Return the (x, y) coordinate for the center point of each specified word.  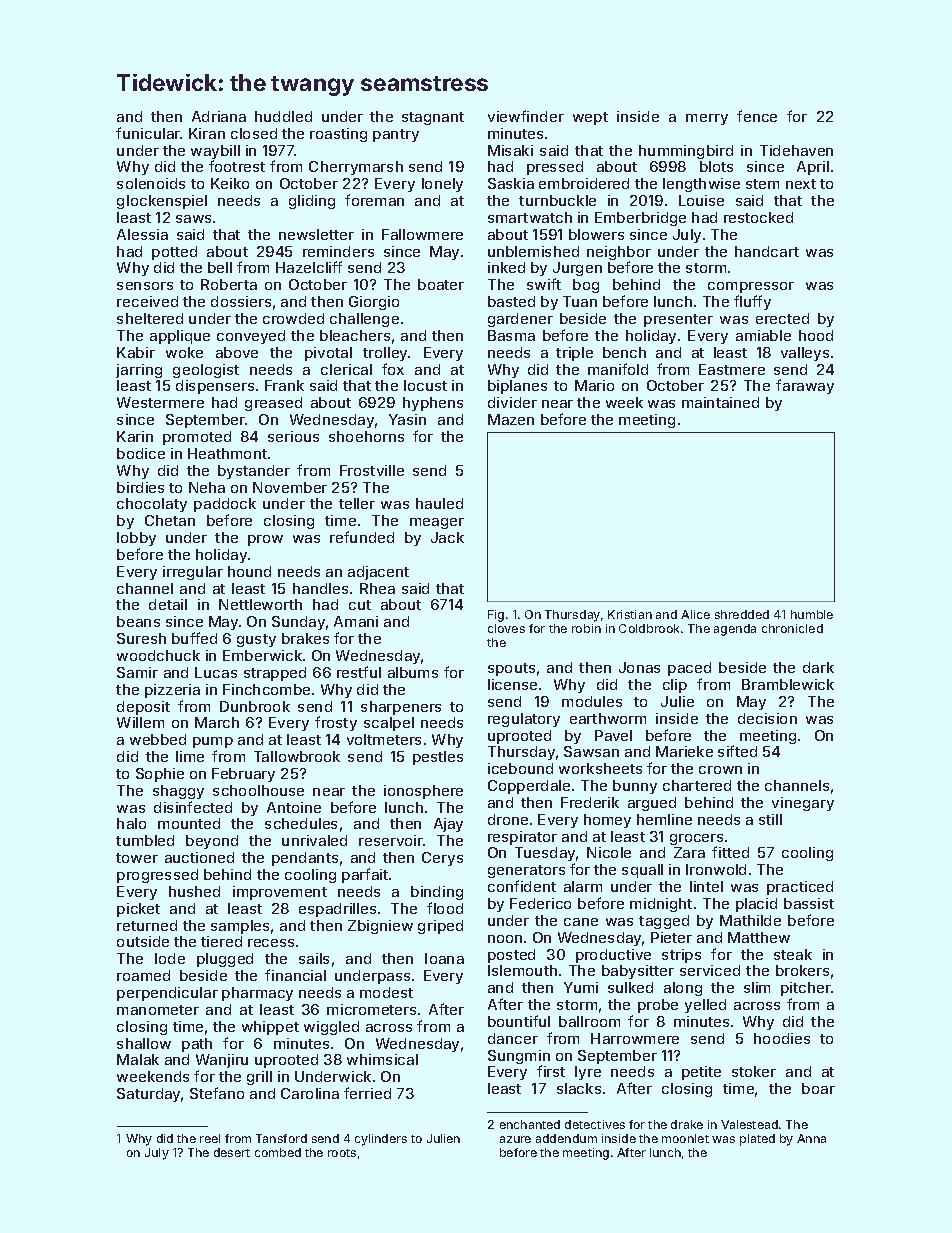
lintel (706, 886)
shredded (742, 614)
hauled (439, 503)
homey (607, 821)
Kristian (630, 614)
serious (293, 436)
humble (812, 614)
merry (707, 119)
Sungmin (519, 1057)
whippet (270, 1028)
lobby (136, 539)
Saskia (511, 183)
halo (131, 823)
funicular (148, 133)
